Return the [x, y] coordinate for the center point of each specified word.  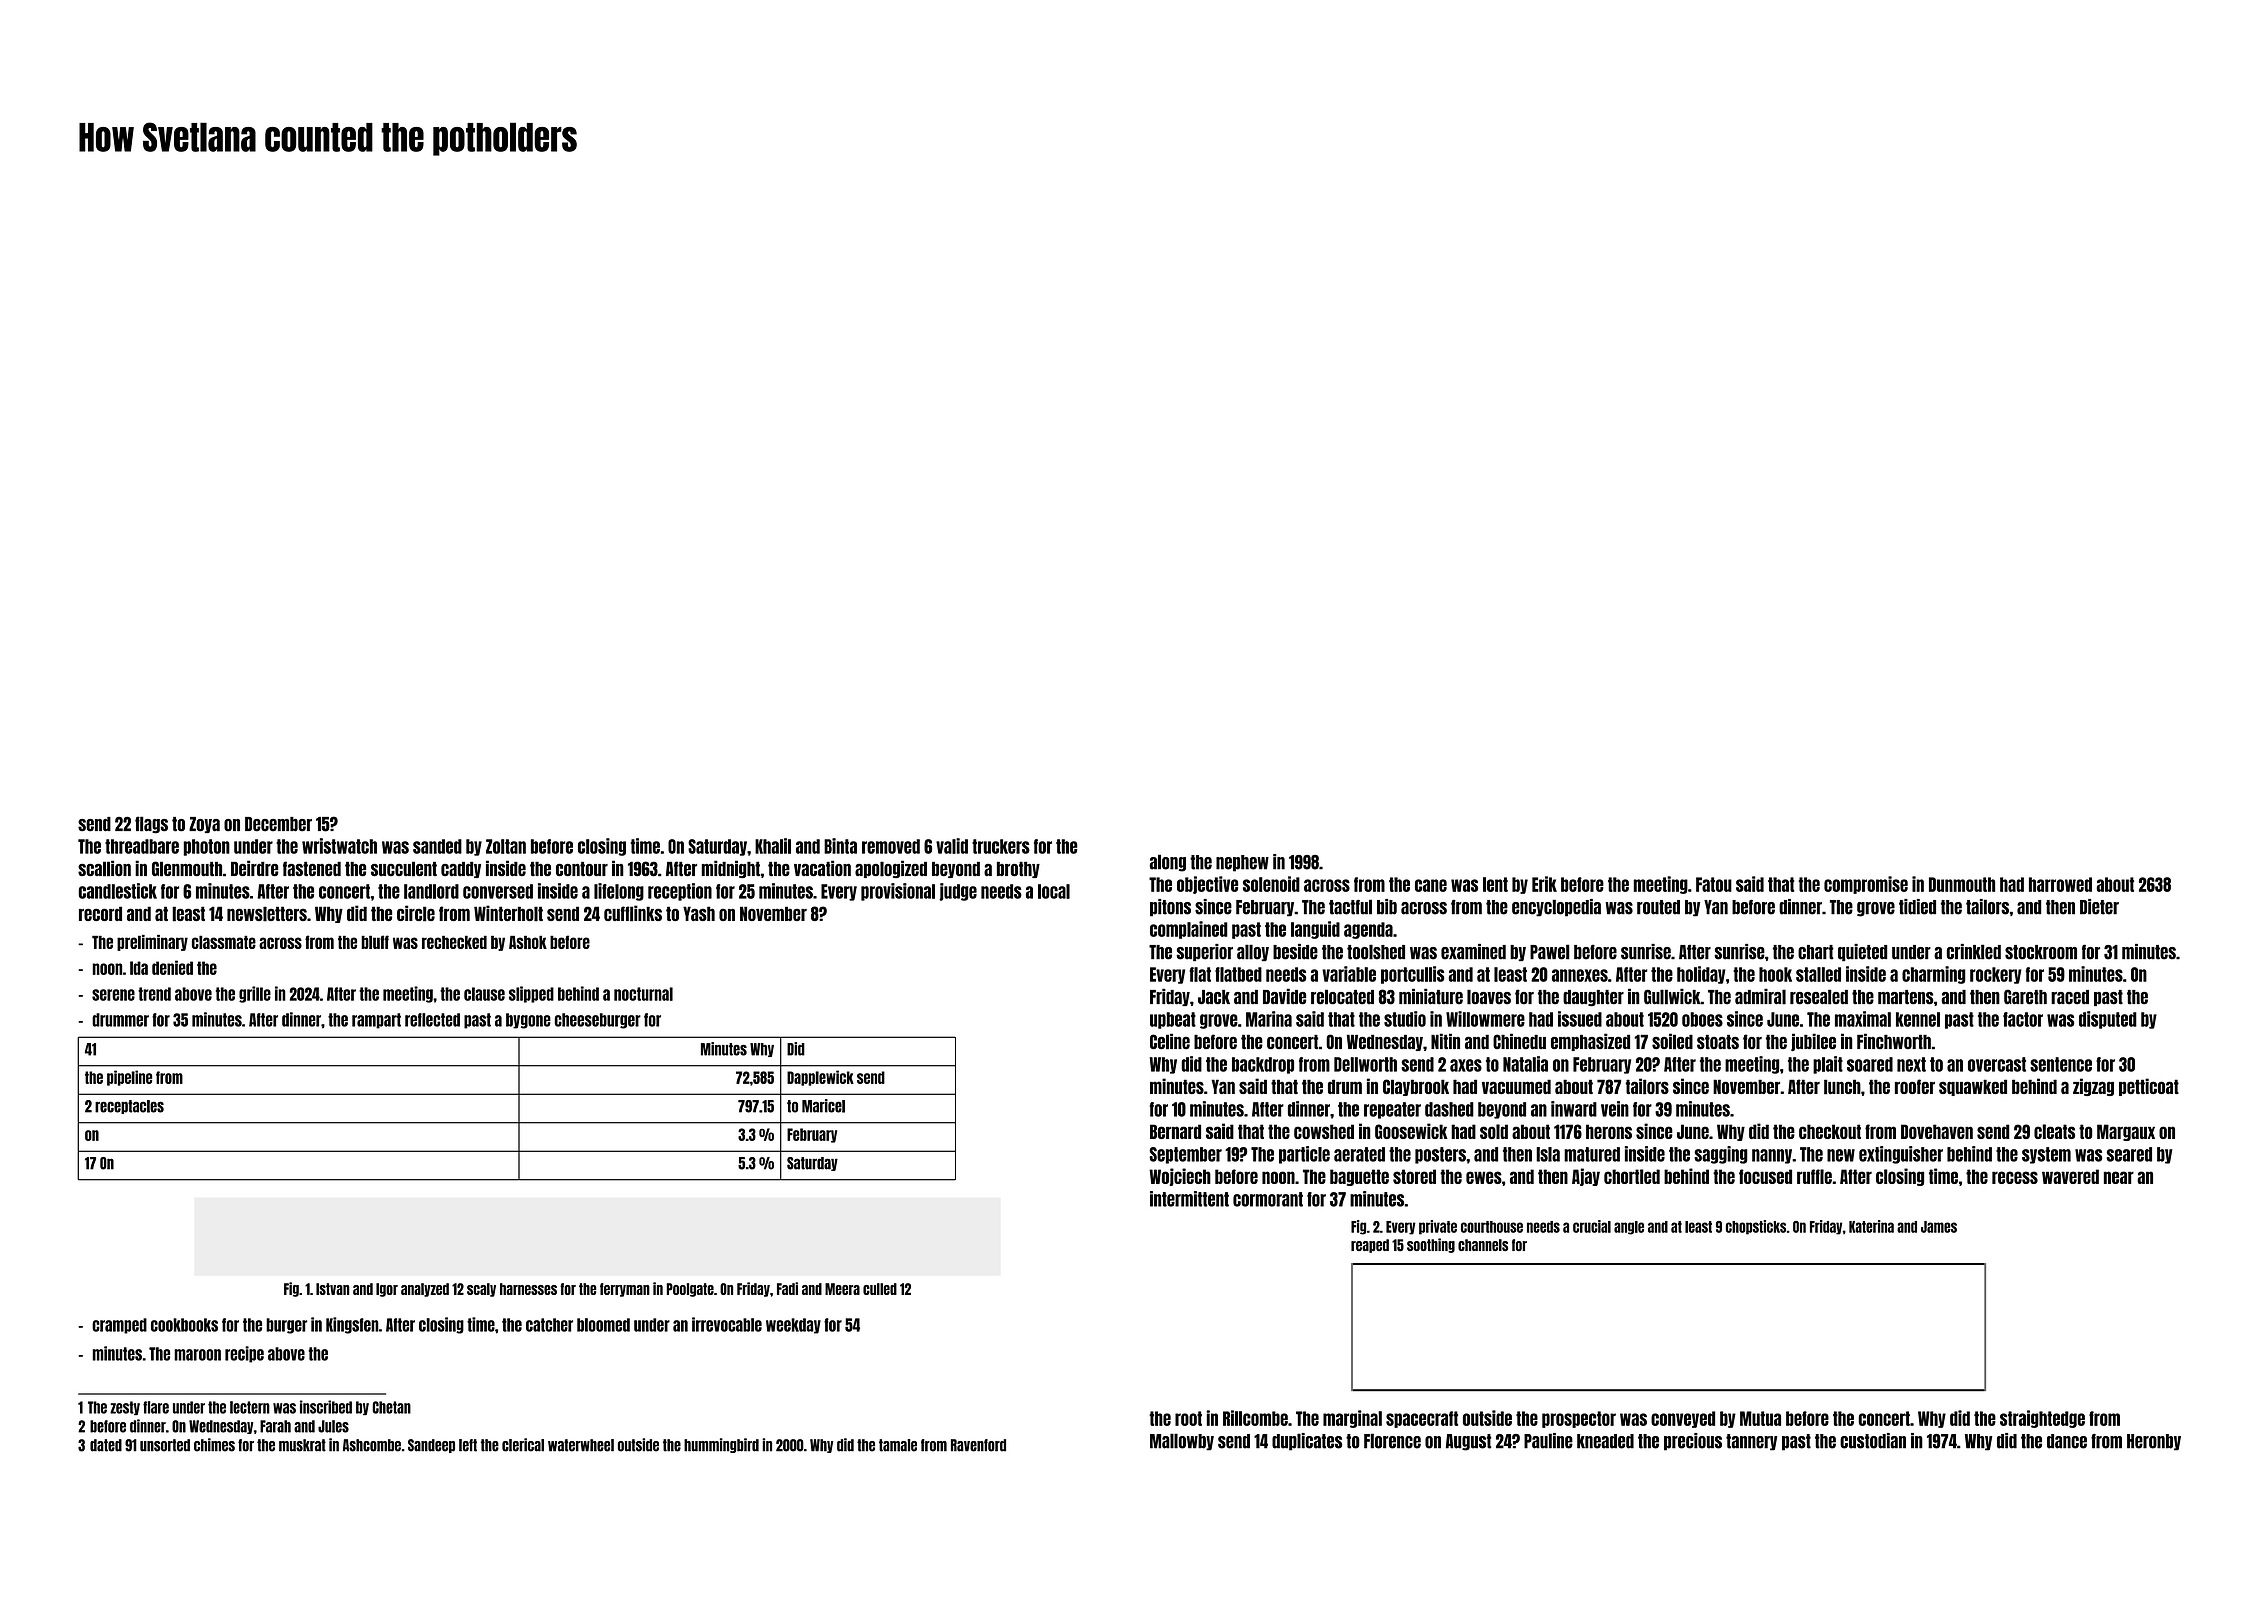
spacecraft [1422, 1419]
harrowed [2060, 884]
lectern [250, 1407]
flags [151, 824]
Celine [1170, 1041]
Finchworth [1894, 1041]
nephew [1242, 863]
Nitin [1445, 1041]
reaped [1370, 1246]
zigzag [2093, 1087]
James [1939, 1227]
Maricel [823, 1106]
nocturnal [643, 994]
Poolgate [690, 1290]
